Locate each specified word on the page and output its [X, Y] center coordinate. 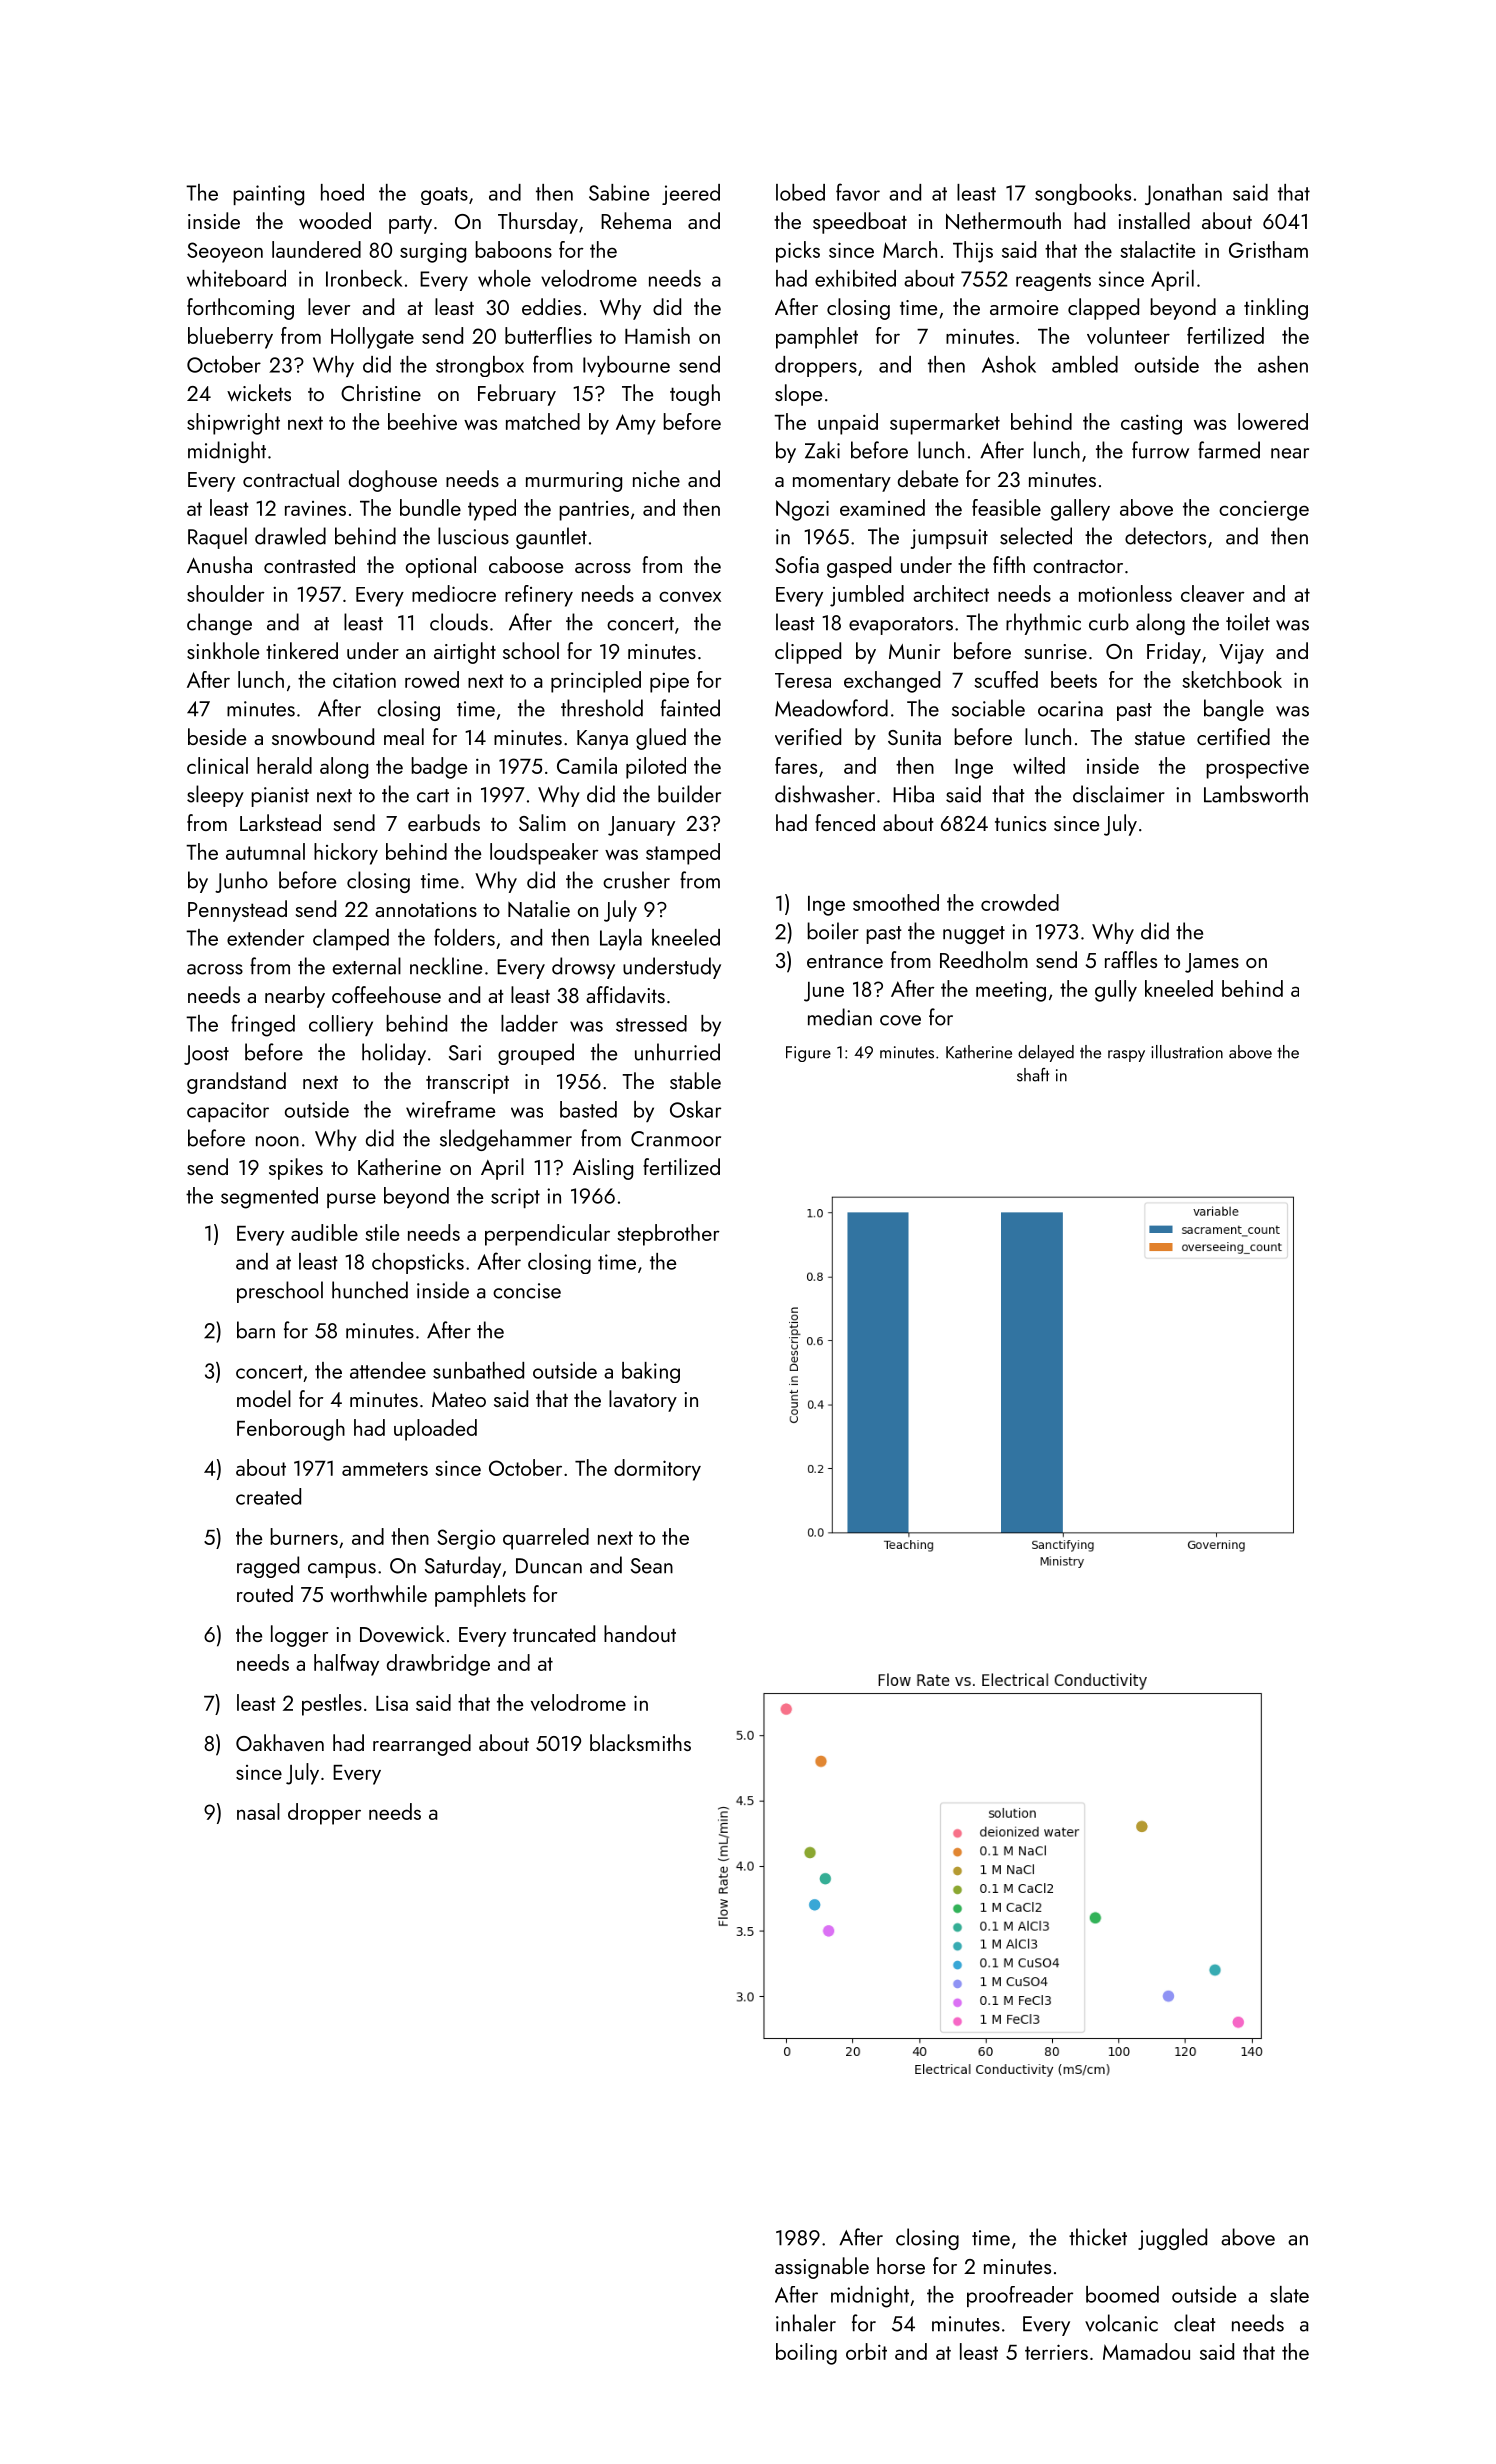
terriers [1056, 2352]
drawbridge [438, 1665]
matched [543, 421]
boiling [806, 2354]
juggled [1172, 2239]
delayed [1046, 1053]
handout [640, 1633]
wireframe [450, 1109]
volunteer [1128, 335]
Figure [808, 1054]
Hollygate [372, 338]
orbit [866, 2351]
